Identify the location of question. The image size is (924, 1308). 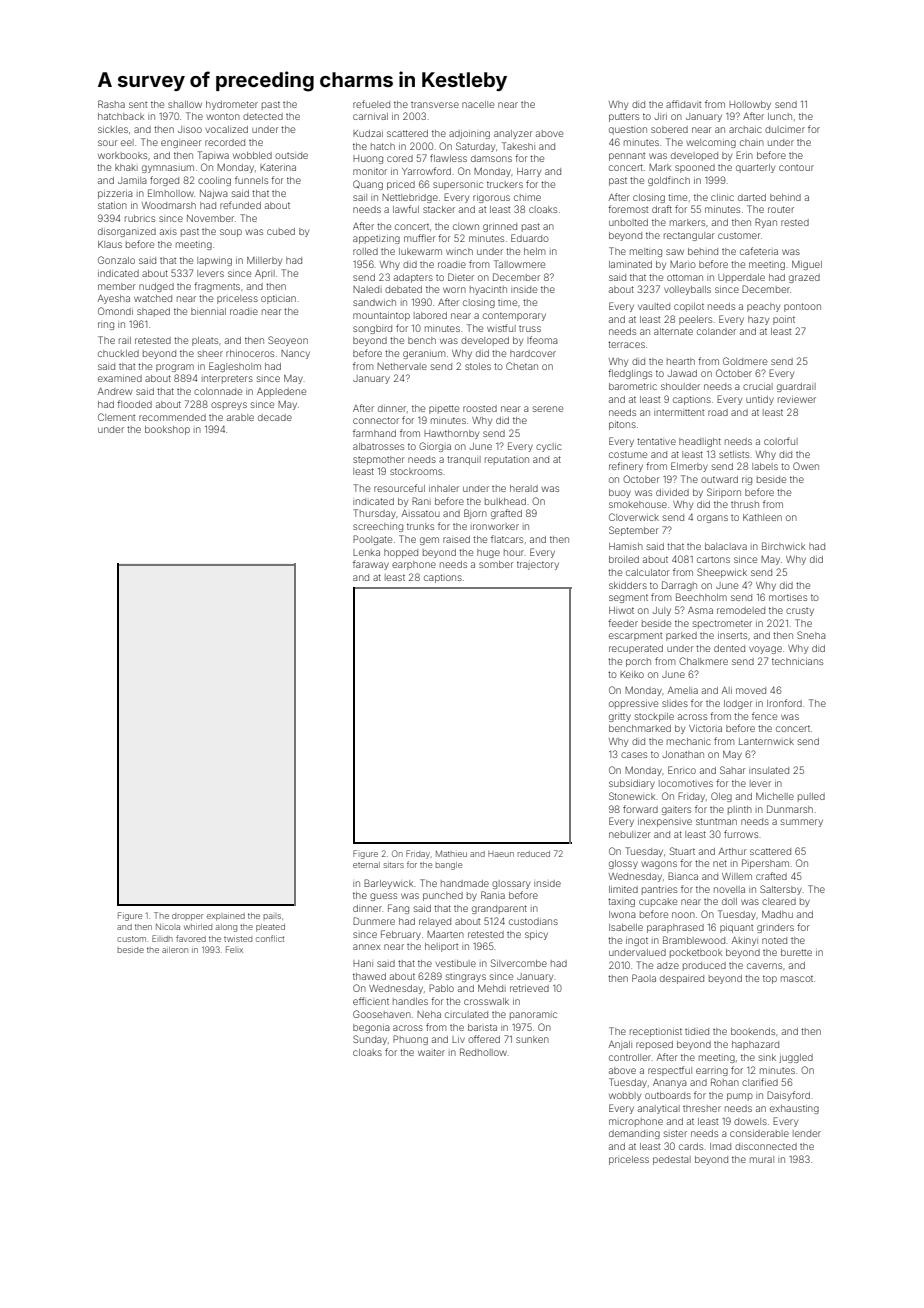
(628, 131).
